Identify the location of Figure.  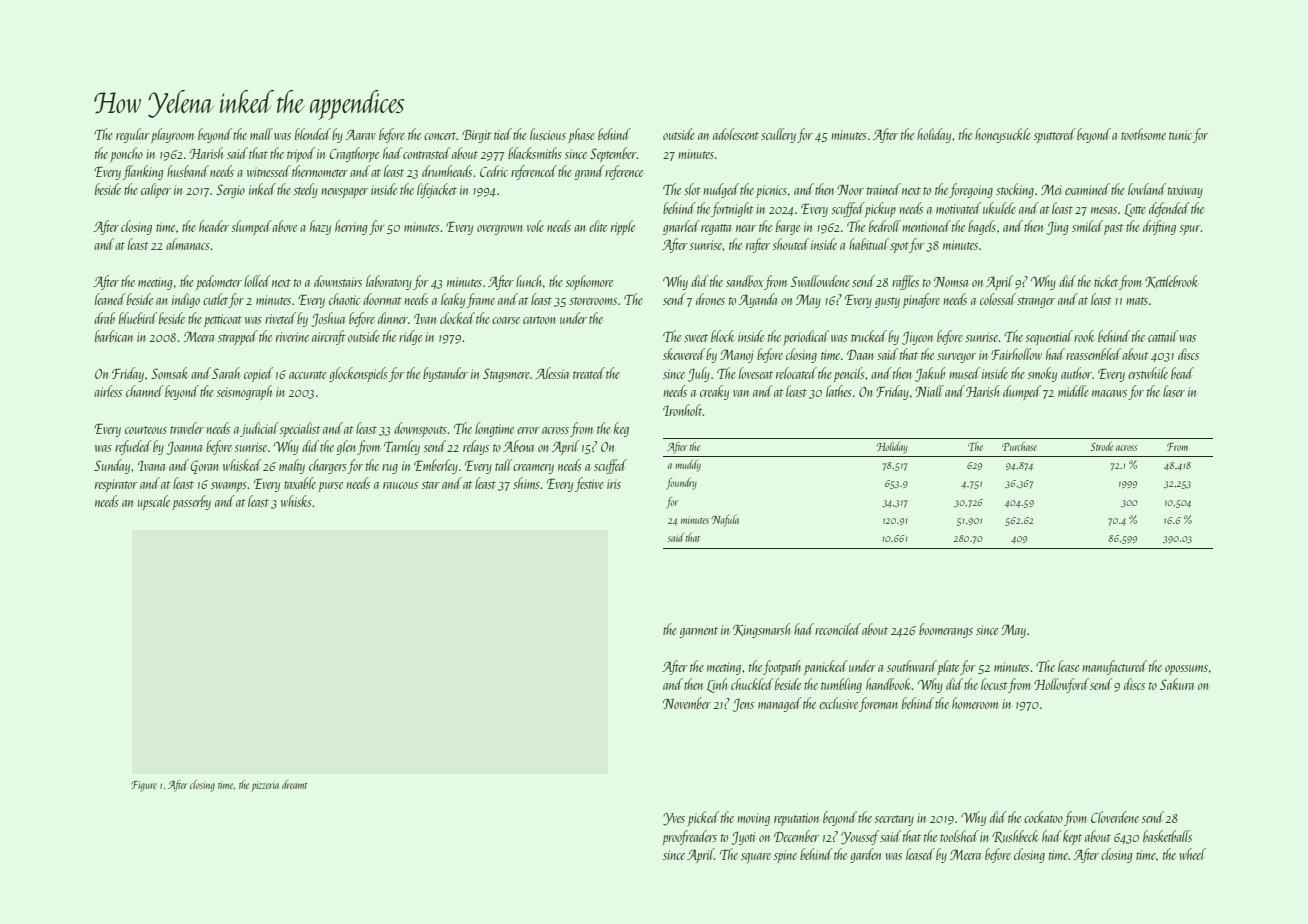
(144, 786).
